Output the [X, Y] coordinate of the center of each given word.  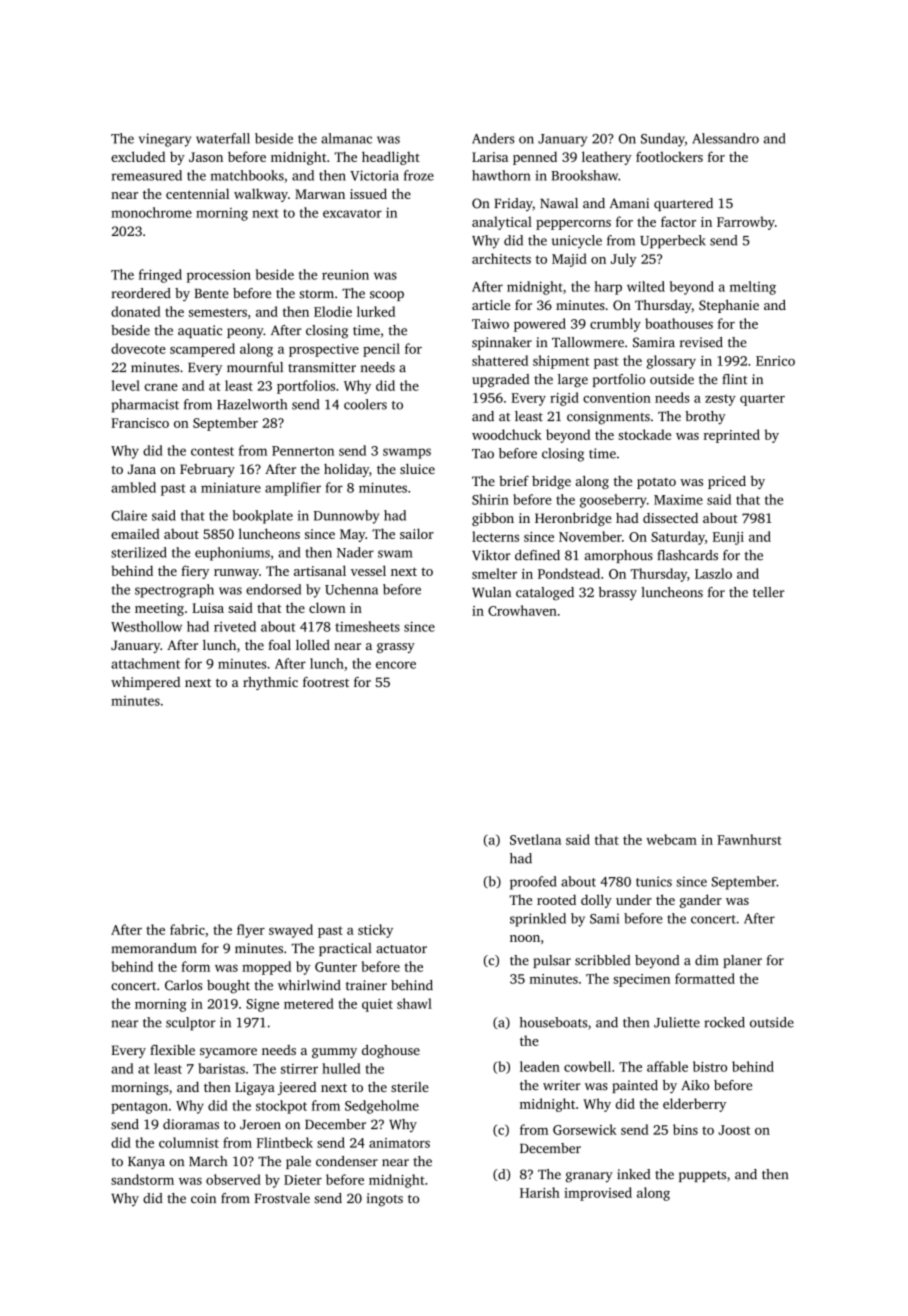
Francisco [140, 423]
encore [396, 665]
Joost [734, 1130]
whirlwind [309, 985]
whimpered [145, 683]
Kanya [146, 1163]
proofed [533, 883]
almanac [346, 138]
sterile [410, 1087]
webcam [671, 839]
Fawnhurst [749, 839]
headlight [391, 158]
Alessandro [725, 138]
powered [540, 325]
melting [753, 288]
